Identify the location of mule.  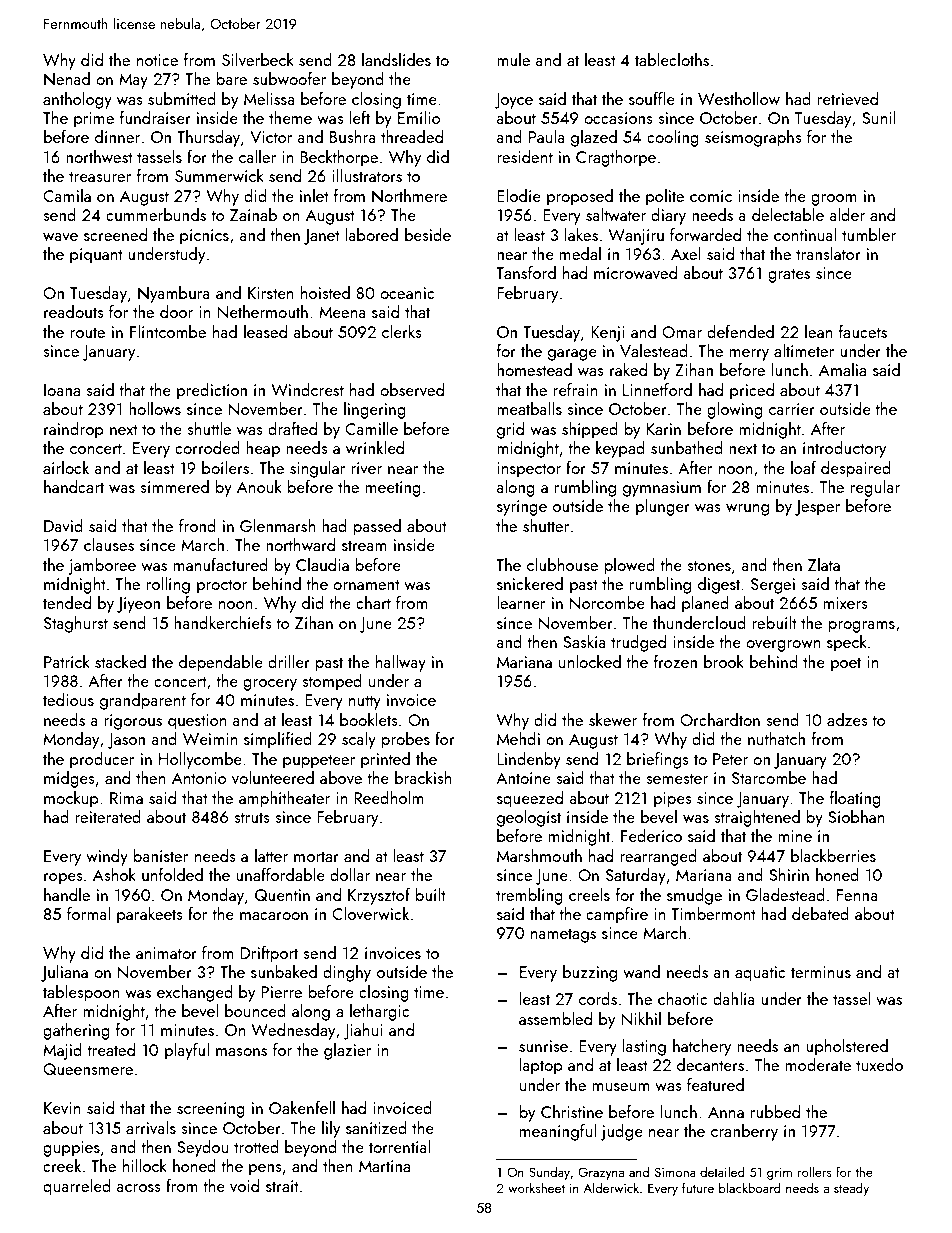
(513, 59).
